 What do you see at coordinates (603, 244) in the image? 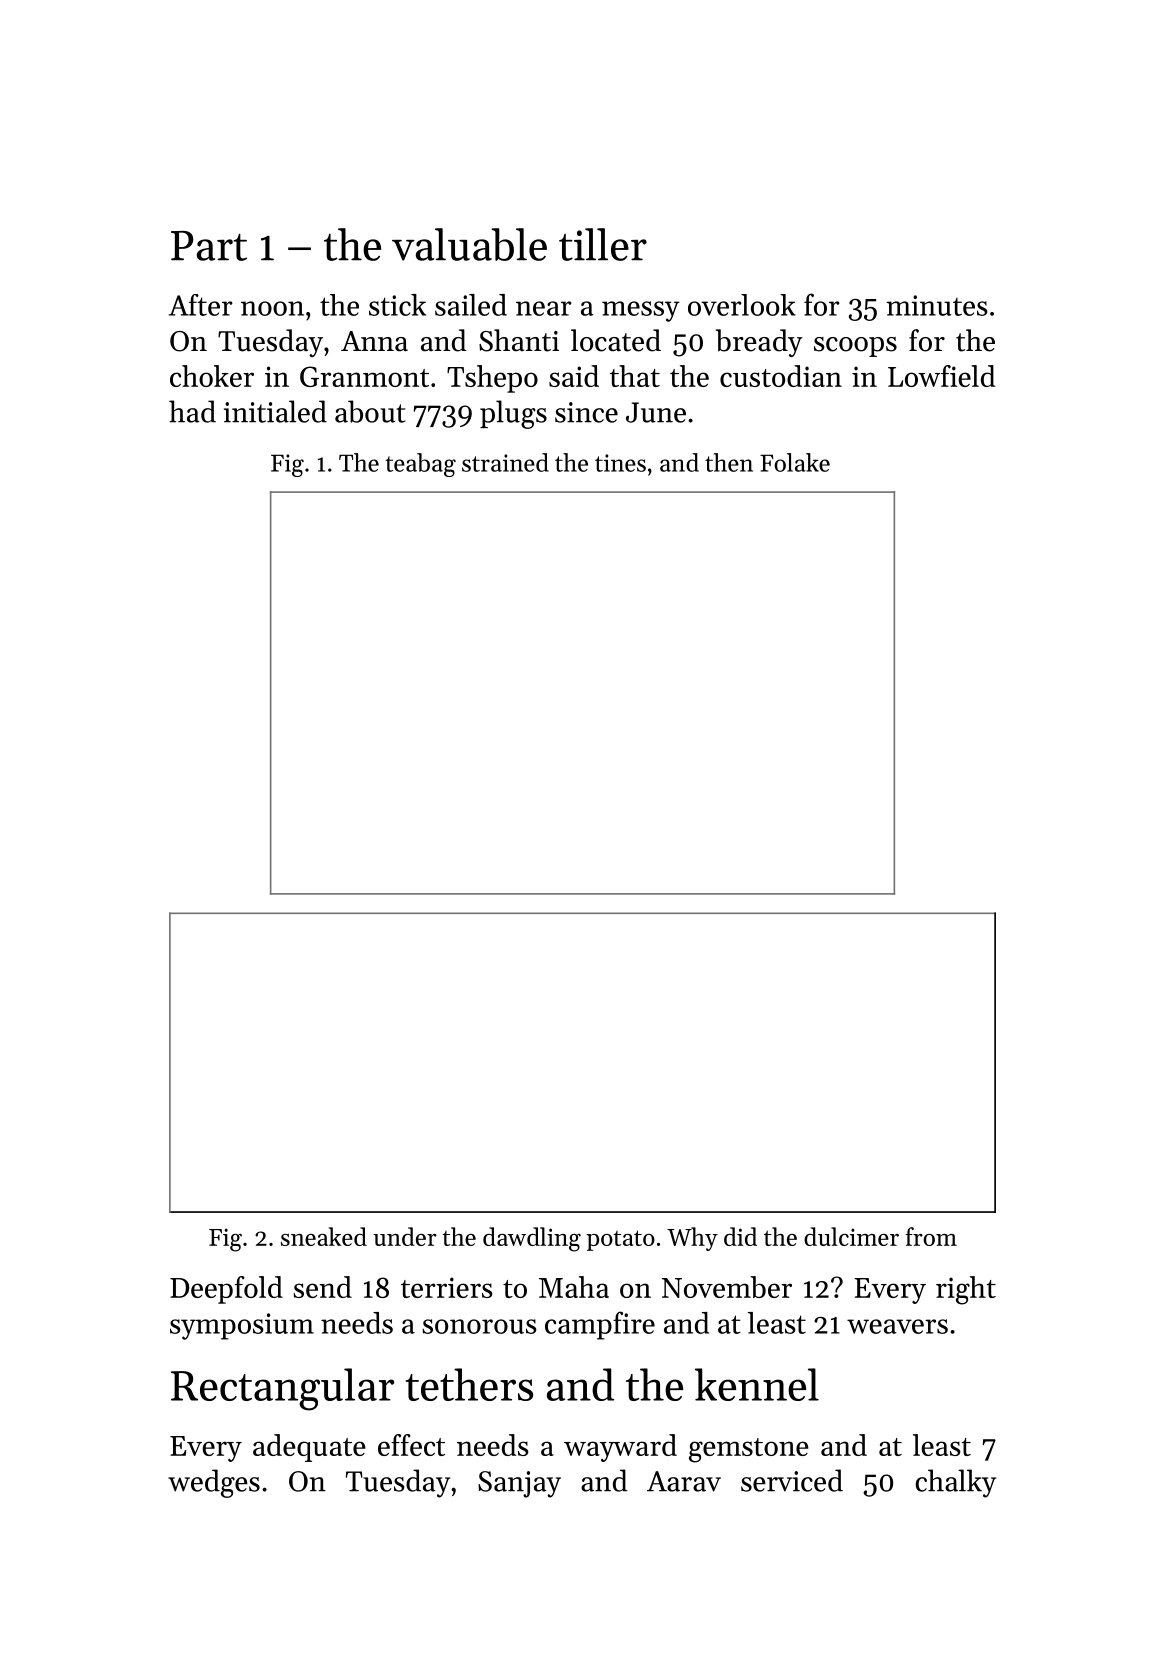
I see `tiller` at bounding box center [603, 244].
